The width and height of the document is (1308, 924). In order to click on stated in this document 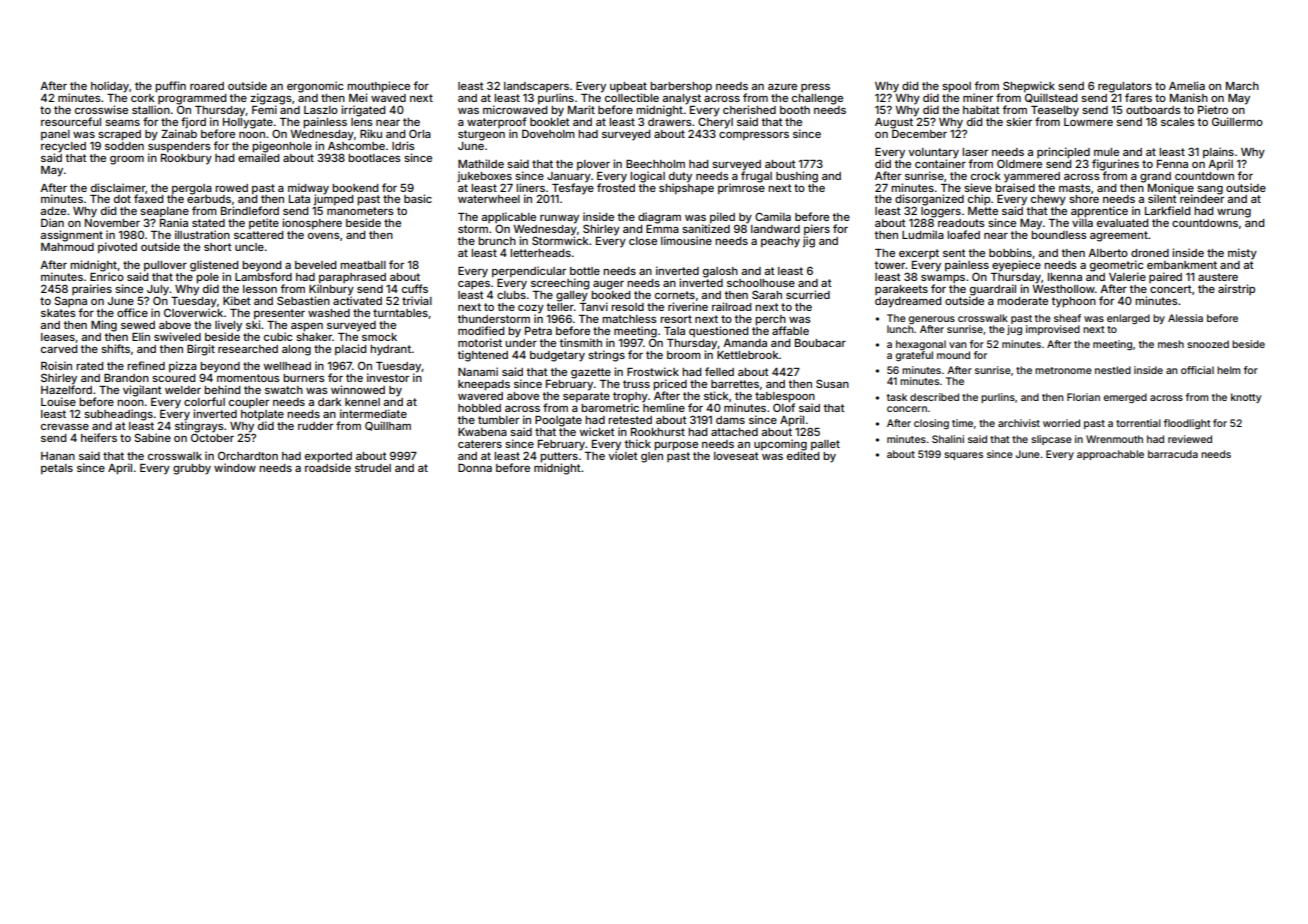, I will do `click(208, 223)`.
